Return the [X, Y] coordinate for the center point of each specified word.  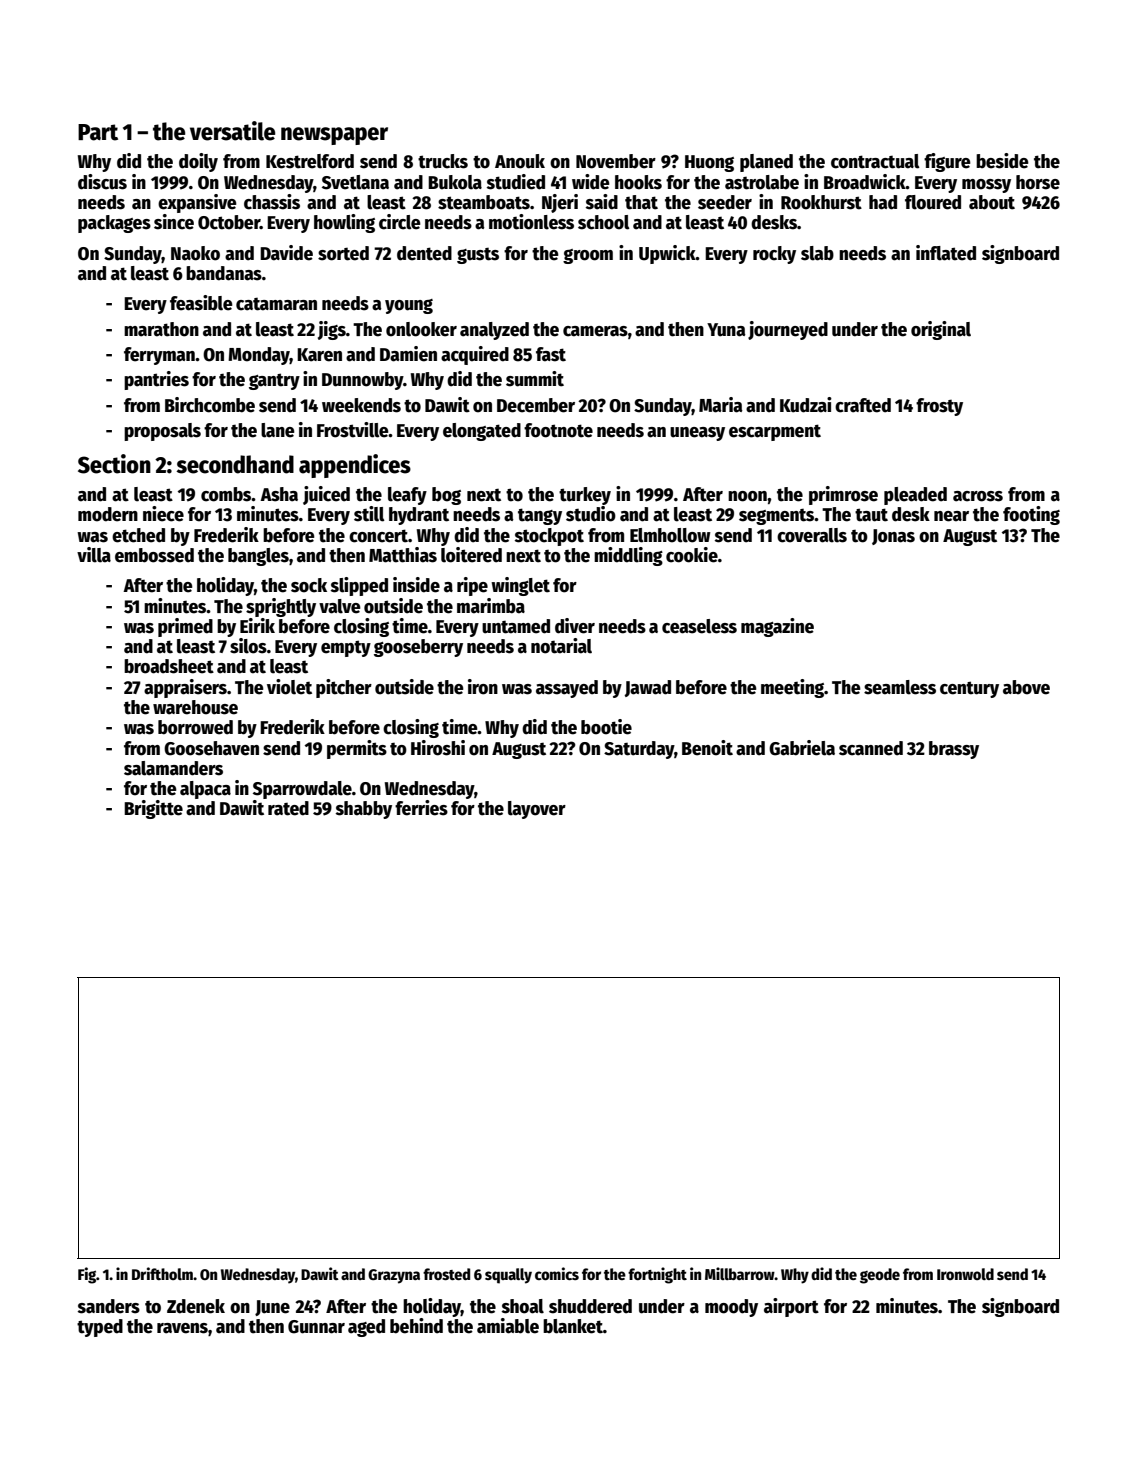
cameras [595, 331]
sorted [343, 253]
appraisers [185, 688]
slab [817, 253]
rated [288, 808]
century [969, 689]
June [272, 1308]
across [978, 496]
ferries [421, 808]
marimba [491, 606]
